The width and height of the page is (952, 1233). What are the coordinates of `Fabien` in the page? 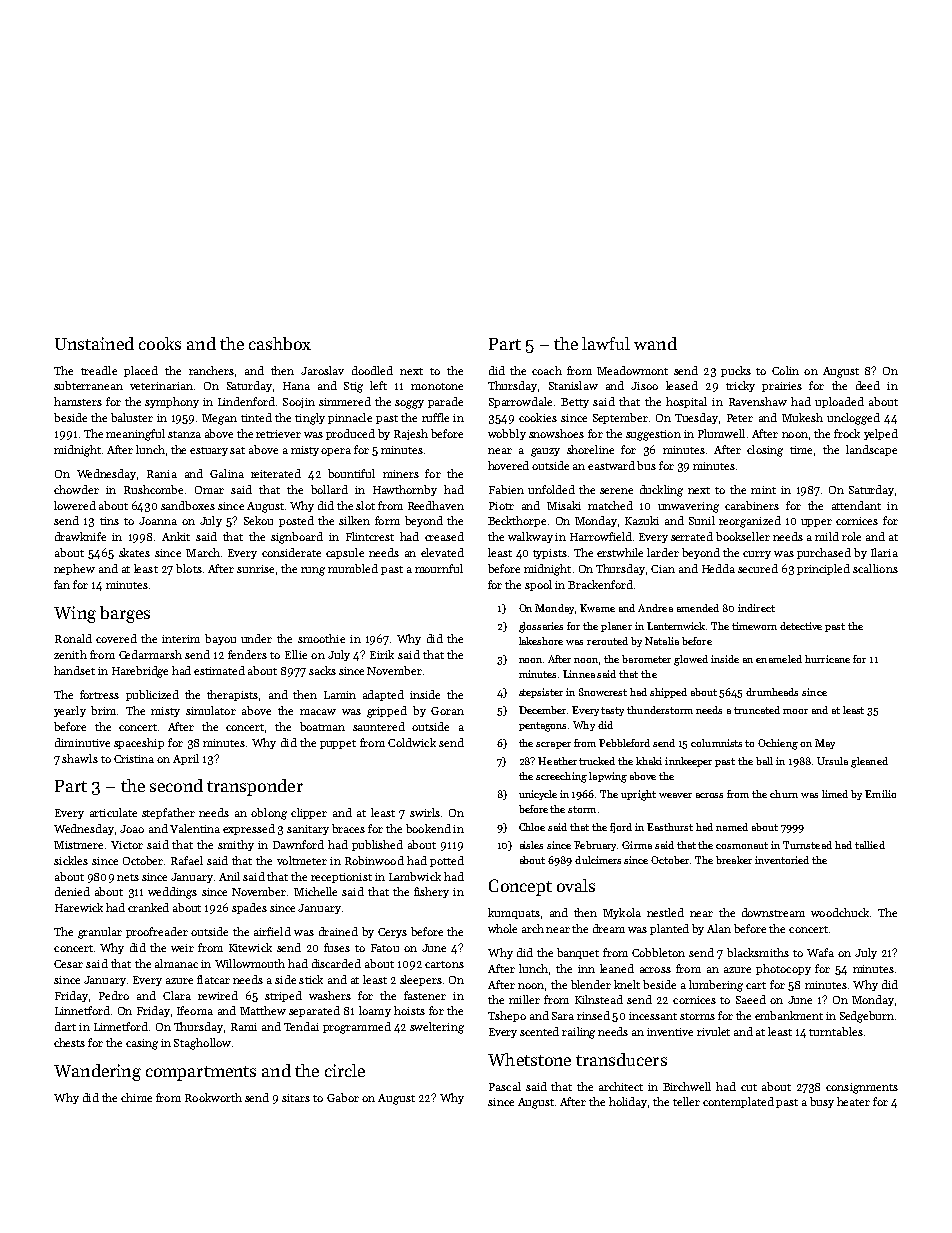 It's located at (506, 489).
